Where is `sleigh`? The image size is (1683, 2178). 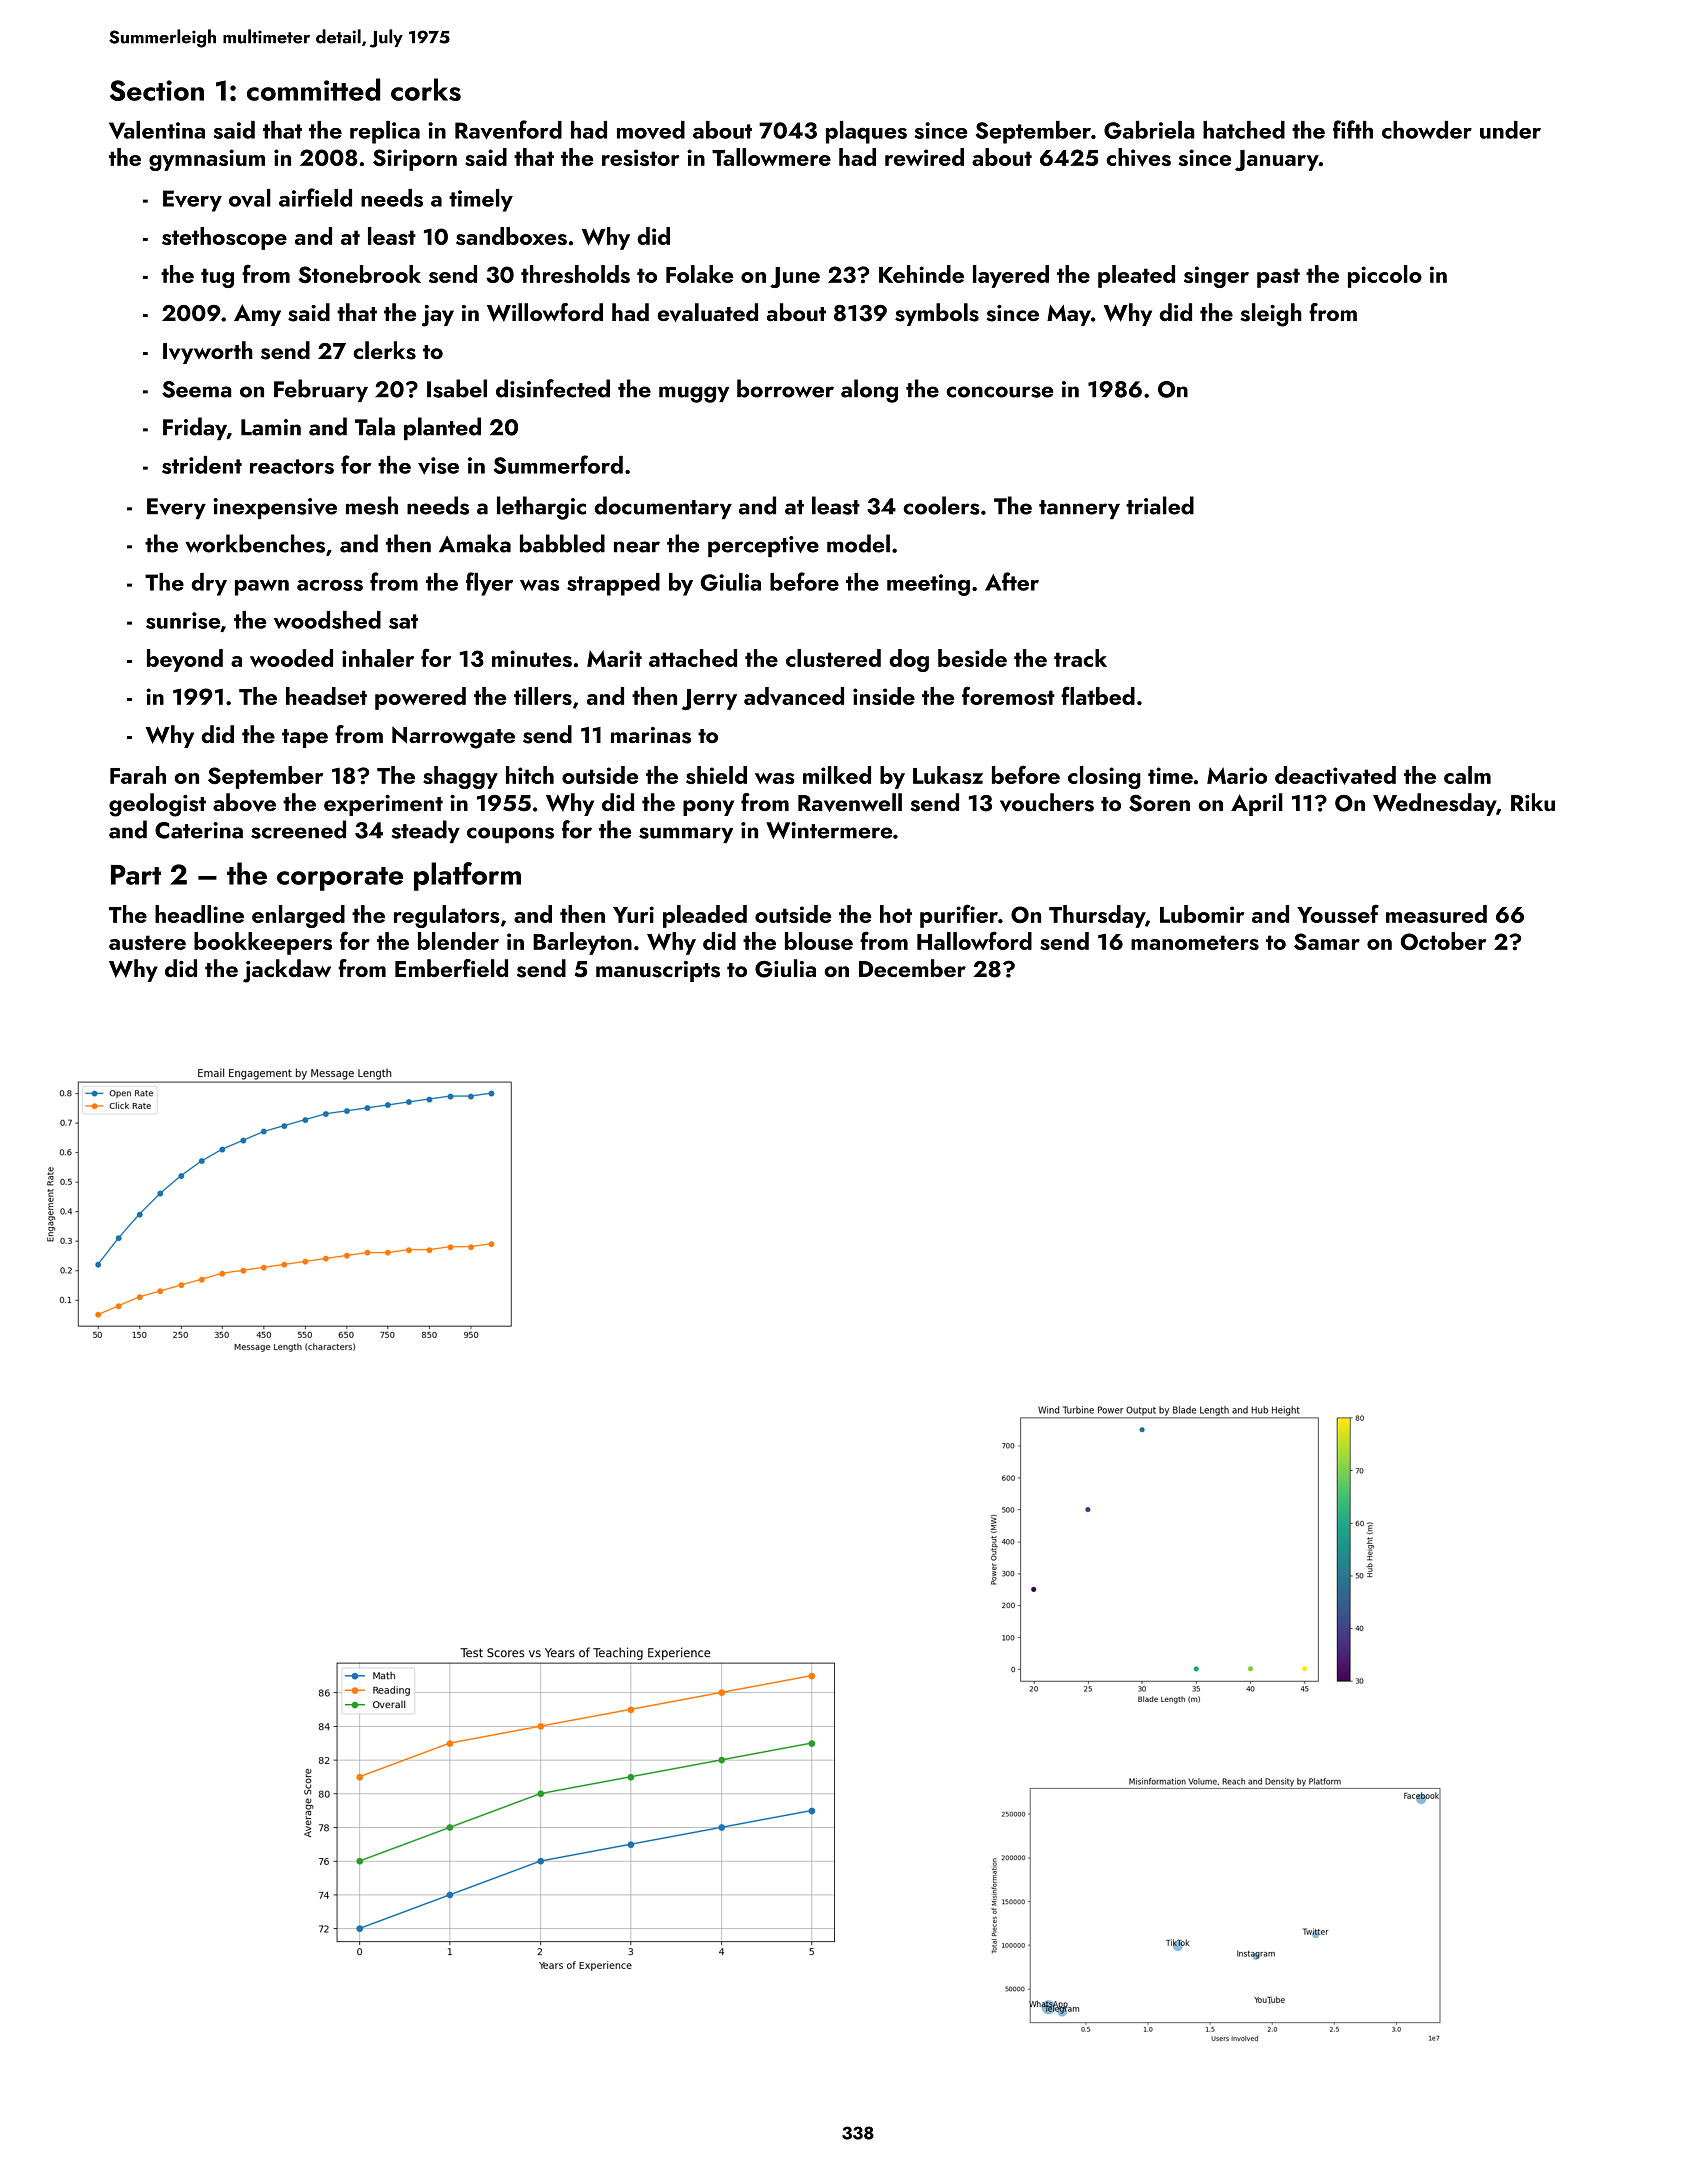
sleigh is located at coordinates (1271, 315).
